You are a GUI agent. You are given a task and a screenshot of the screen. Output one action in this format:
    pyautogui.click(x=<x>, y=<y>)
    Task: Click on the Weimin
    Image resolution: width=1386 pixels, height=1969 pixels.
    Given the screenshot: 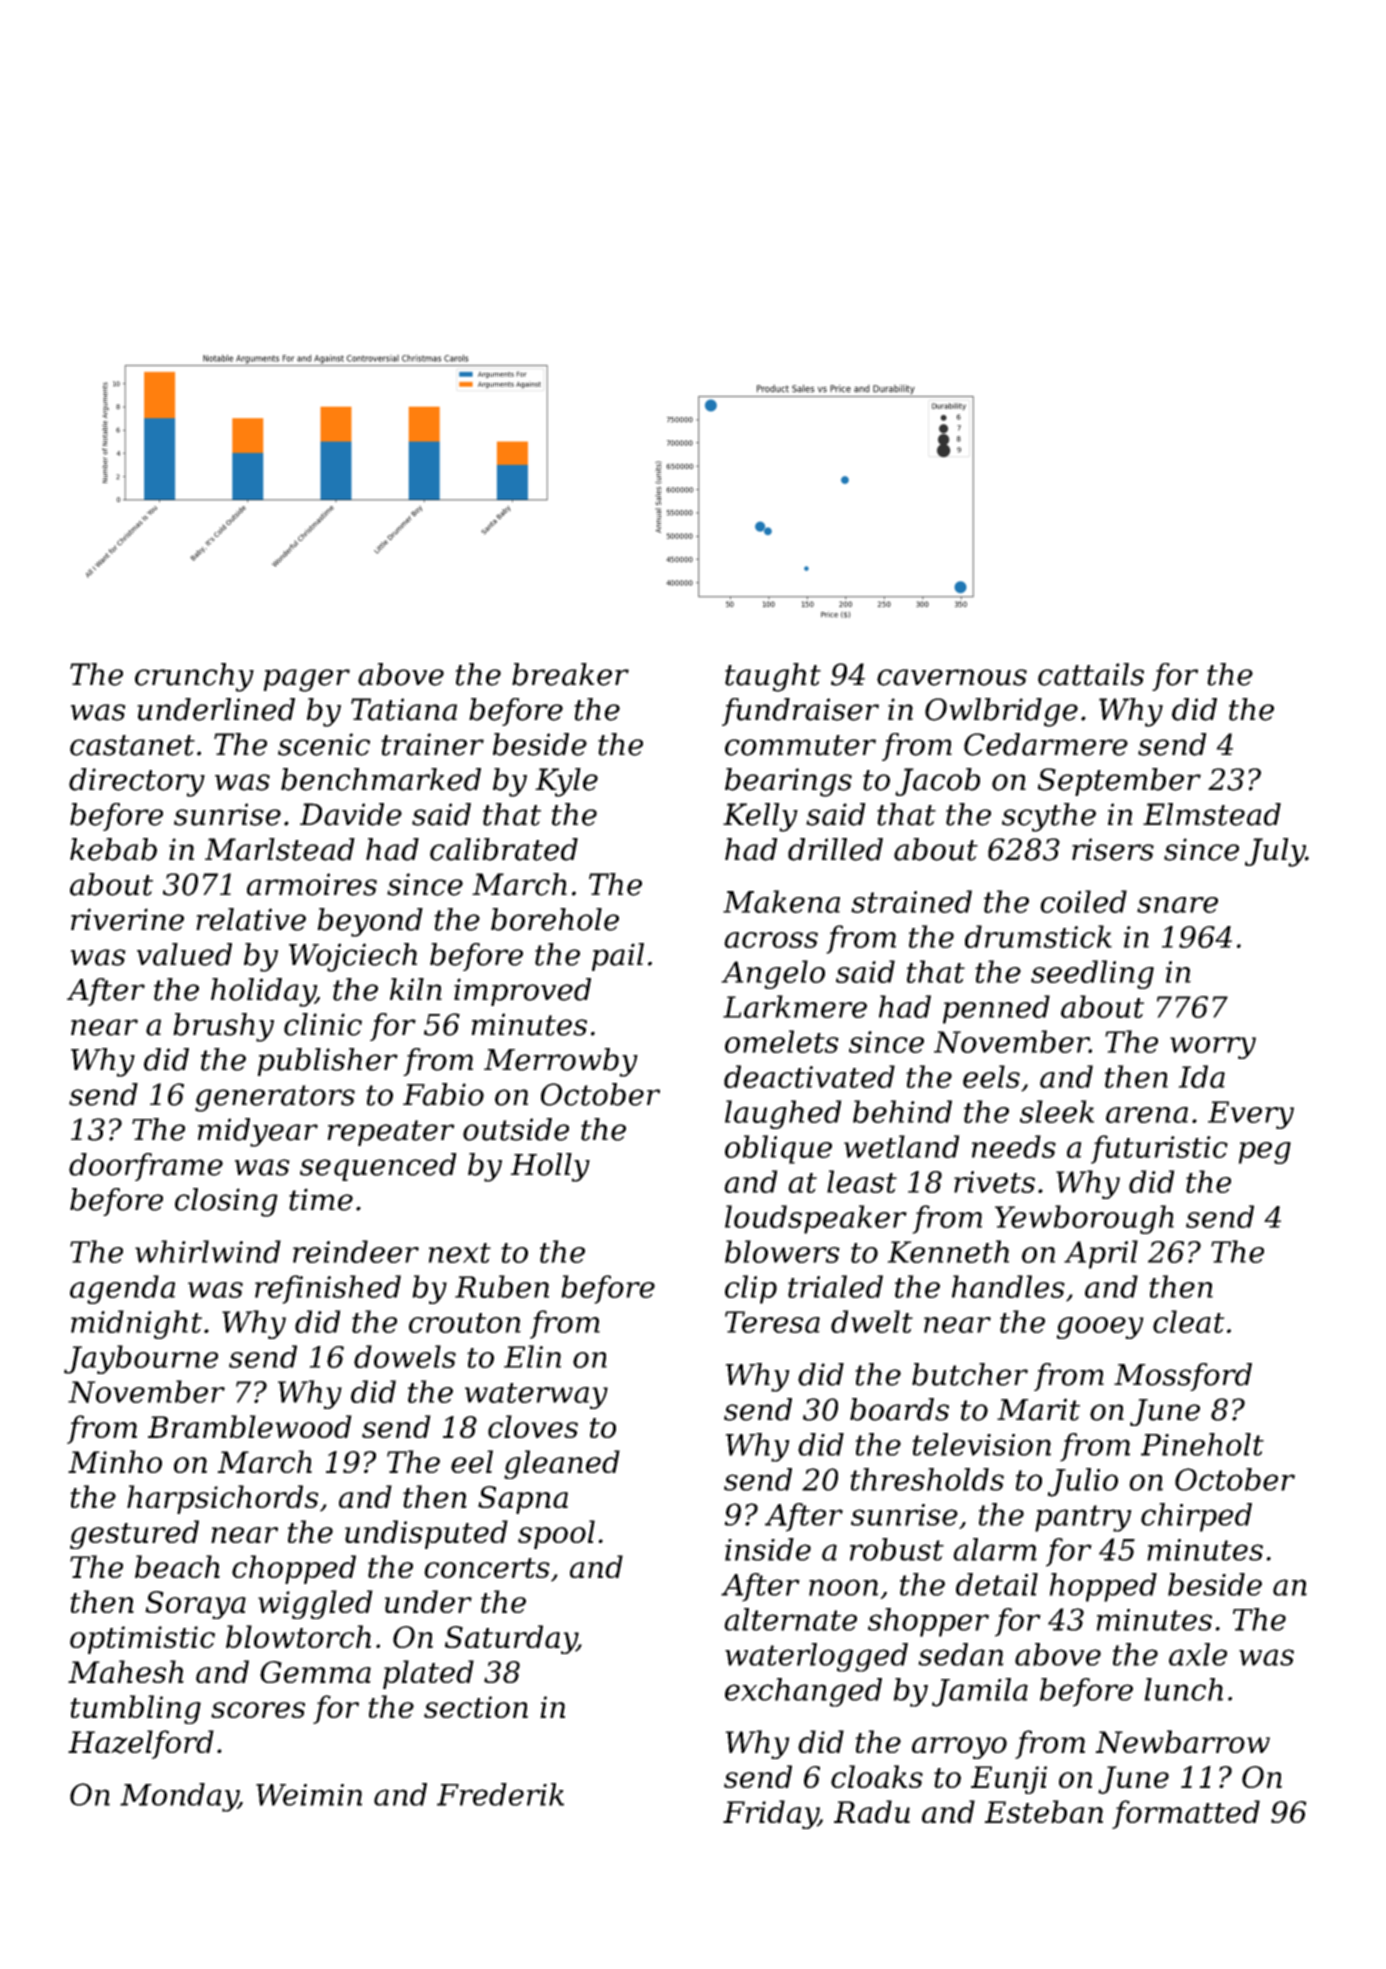 What is the action you would take?
    pyautogui.click(x=309, y=1795)
